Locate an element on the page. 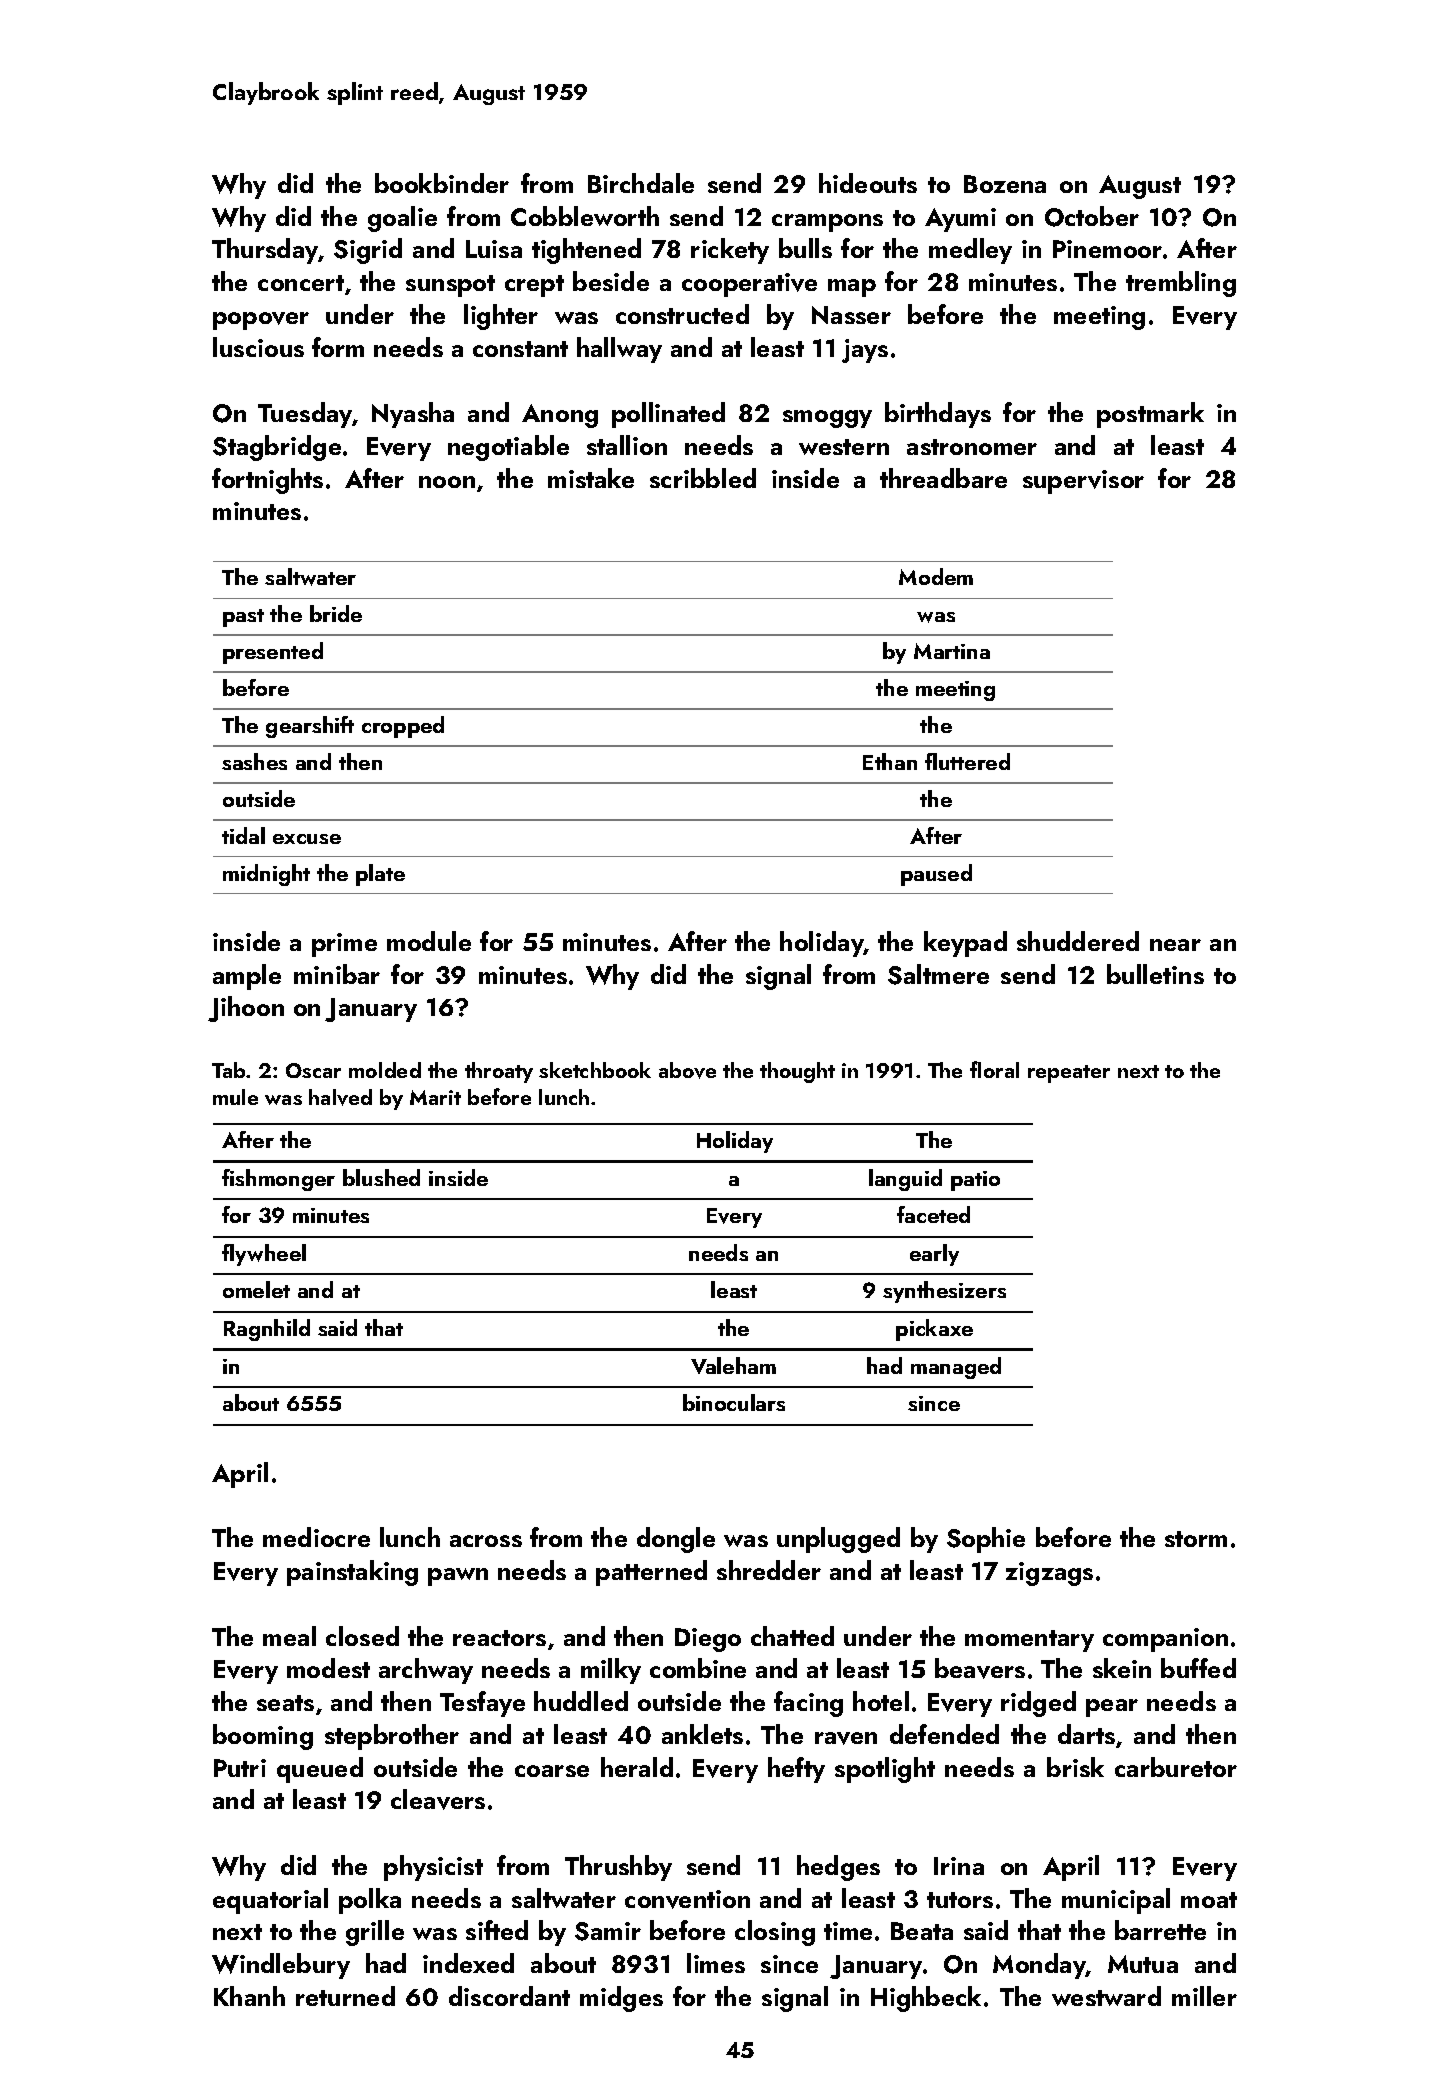 The image size is (1450, 2100). Pinemoor is located at coordinates (1107, 249).
